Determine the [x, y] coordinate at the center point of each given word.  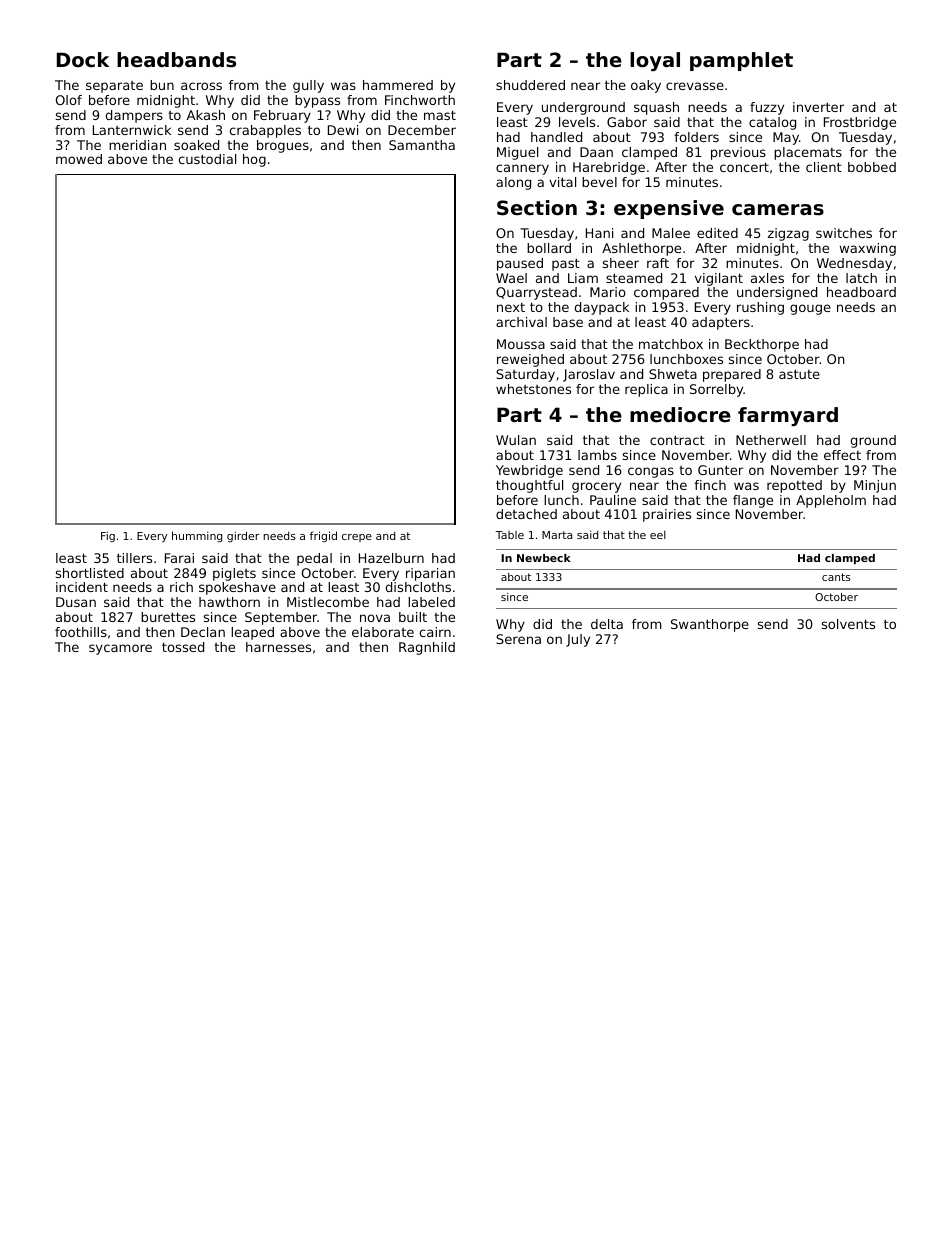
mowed [79, 159]
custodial [207, 159]
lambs [597, 455]
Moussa [521, 344]
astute [799, 374]
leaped [252, 633]
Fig [108, 536]
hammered [398, 85]
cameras [778, 210]
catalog [772, 123]
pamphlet [741, 61]
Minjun [875, 486]
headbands [176, 60]
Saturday [525, 375]
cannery [522, 169]
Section [537, 208]
